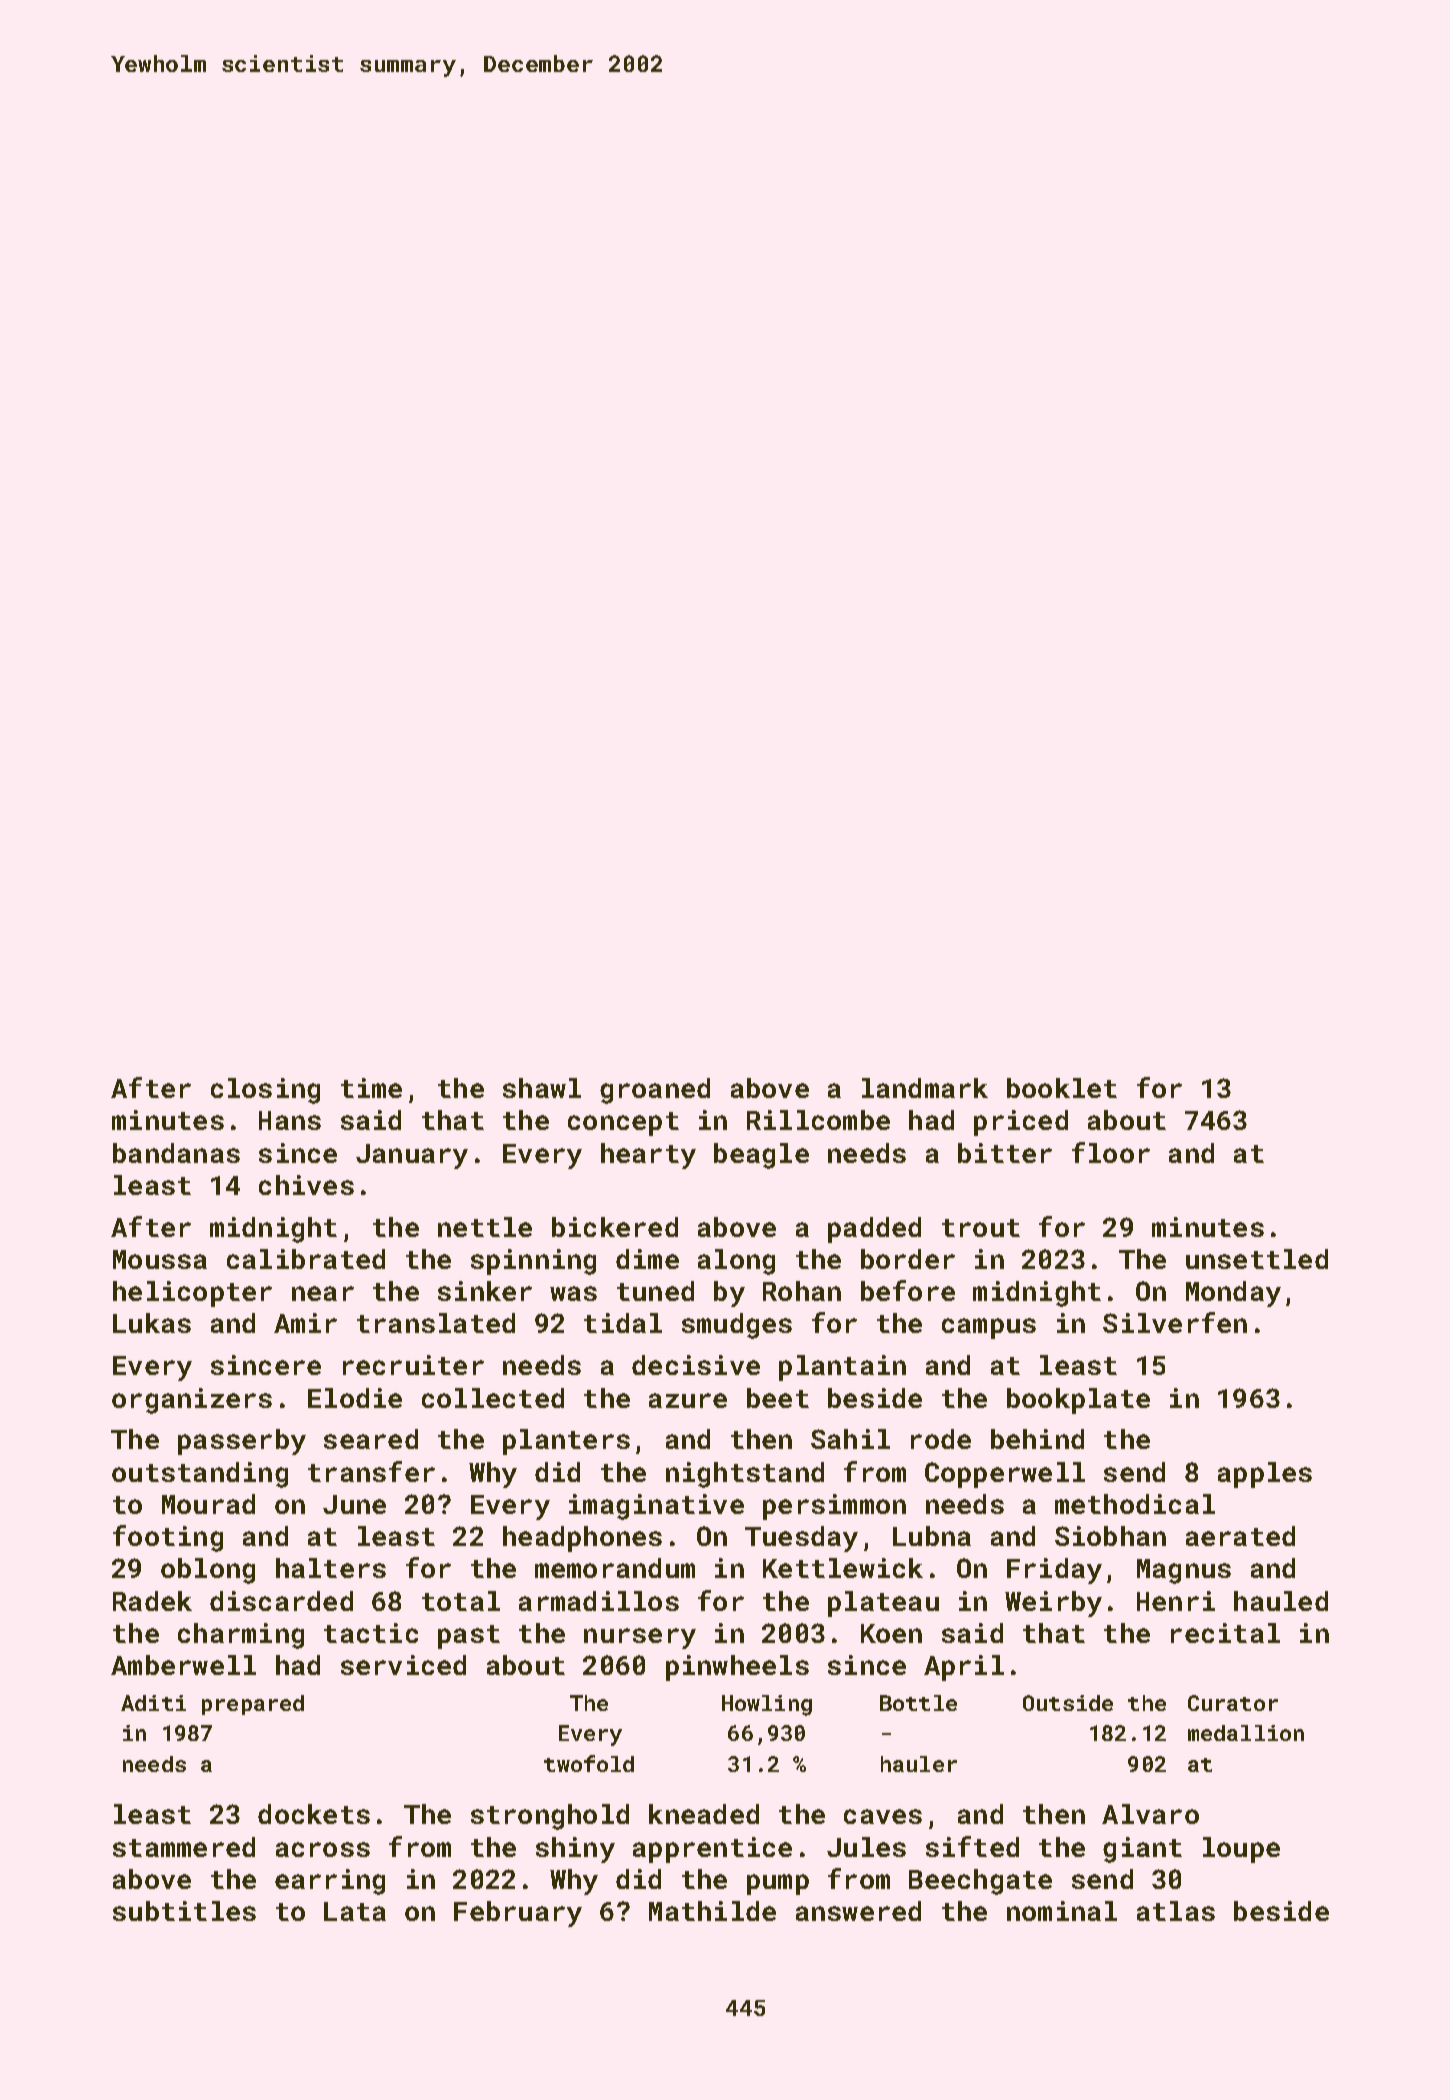  Describe the element at coordinates (919, 1764) in the screenshot. I see `hauler` at that location.
